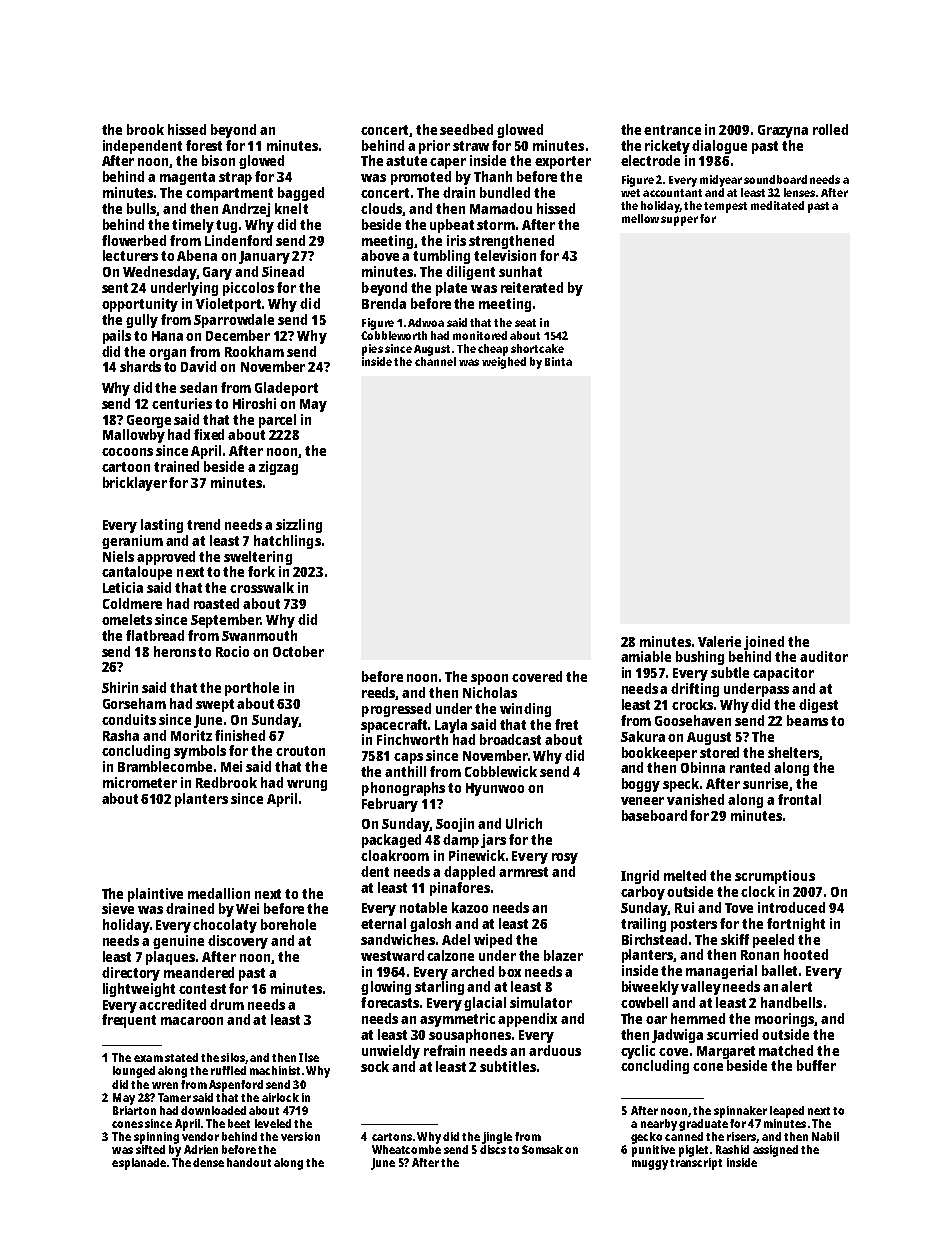 The image size is (952, 1233). Describe the element at coordinates (182, 403) in the screenshot. I see `centuries` at that location.
